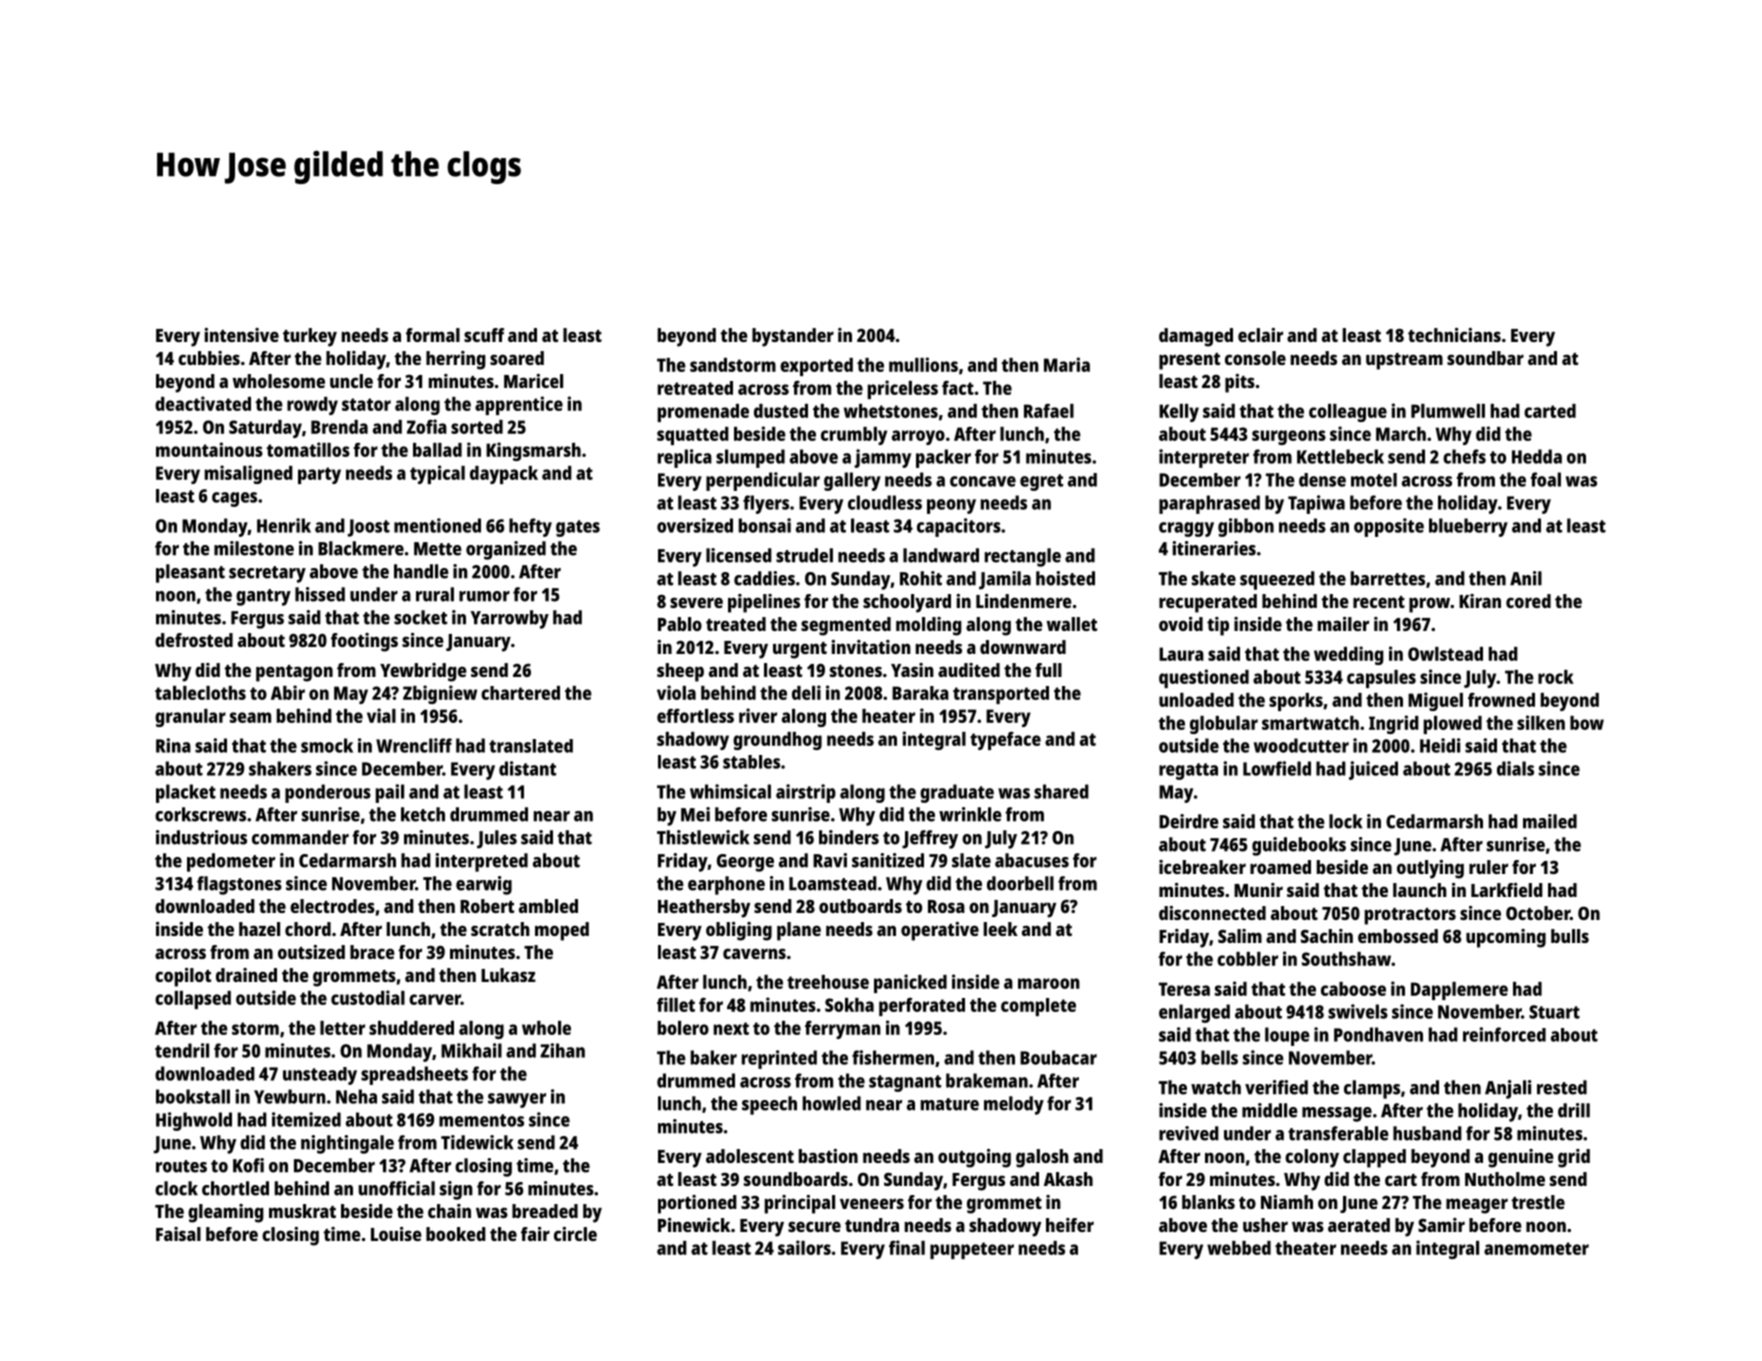 Image resolution: width=1762 pixels, height=1361 pixels. What do you see at coordinates (1401, 434) in the screenshot?
I see `March` at bounding box center [1401, 434].
